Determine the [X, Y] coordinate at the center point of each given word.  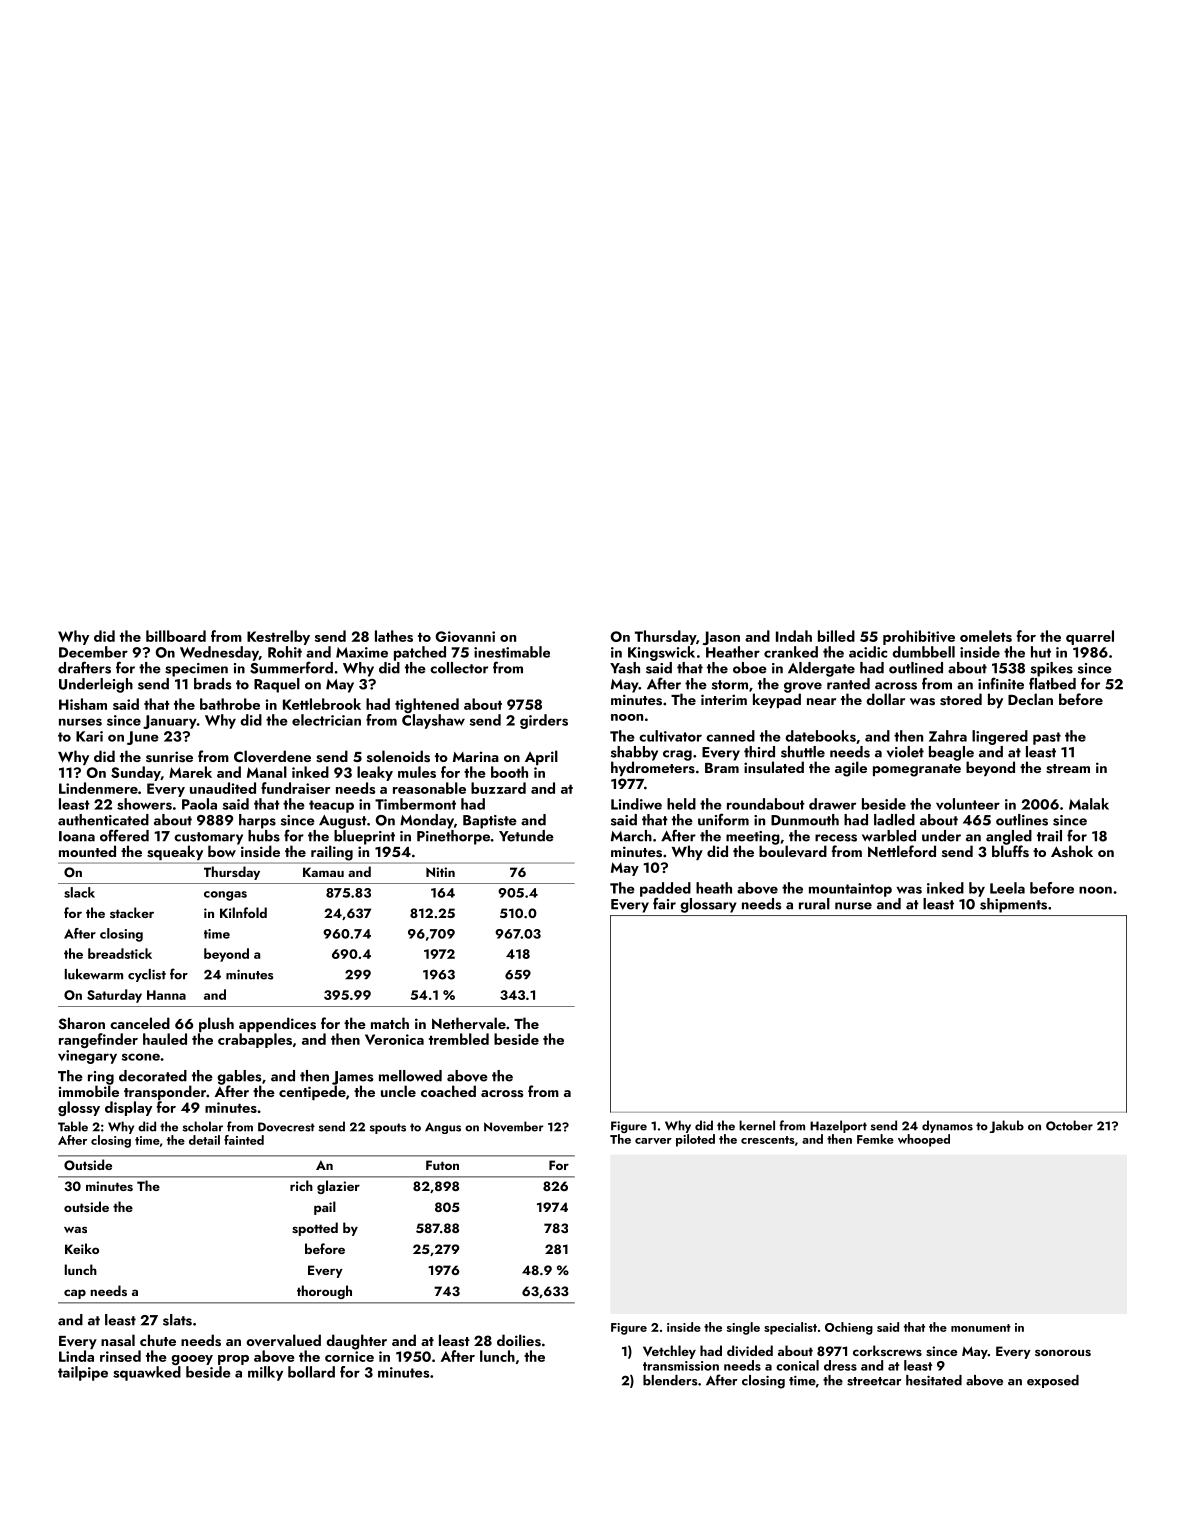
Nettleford [902, 851]
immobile [89, 1091]
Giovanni [465, 636]
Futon [442, 1165]
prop [233, 1360]
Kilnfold [243, 912]
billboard [176, 636]
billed [836, 636]
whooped [924, 1140]
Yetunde [526, 836]
